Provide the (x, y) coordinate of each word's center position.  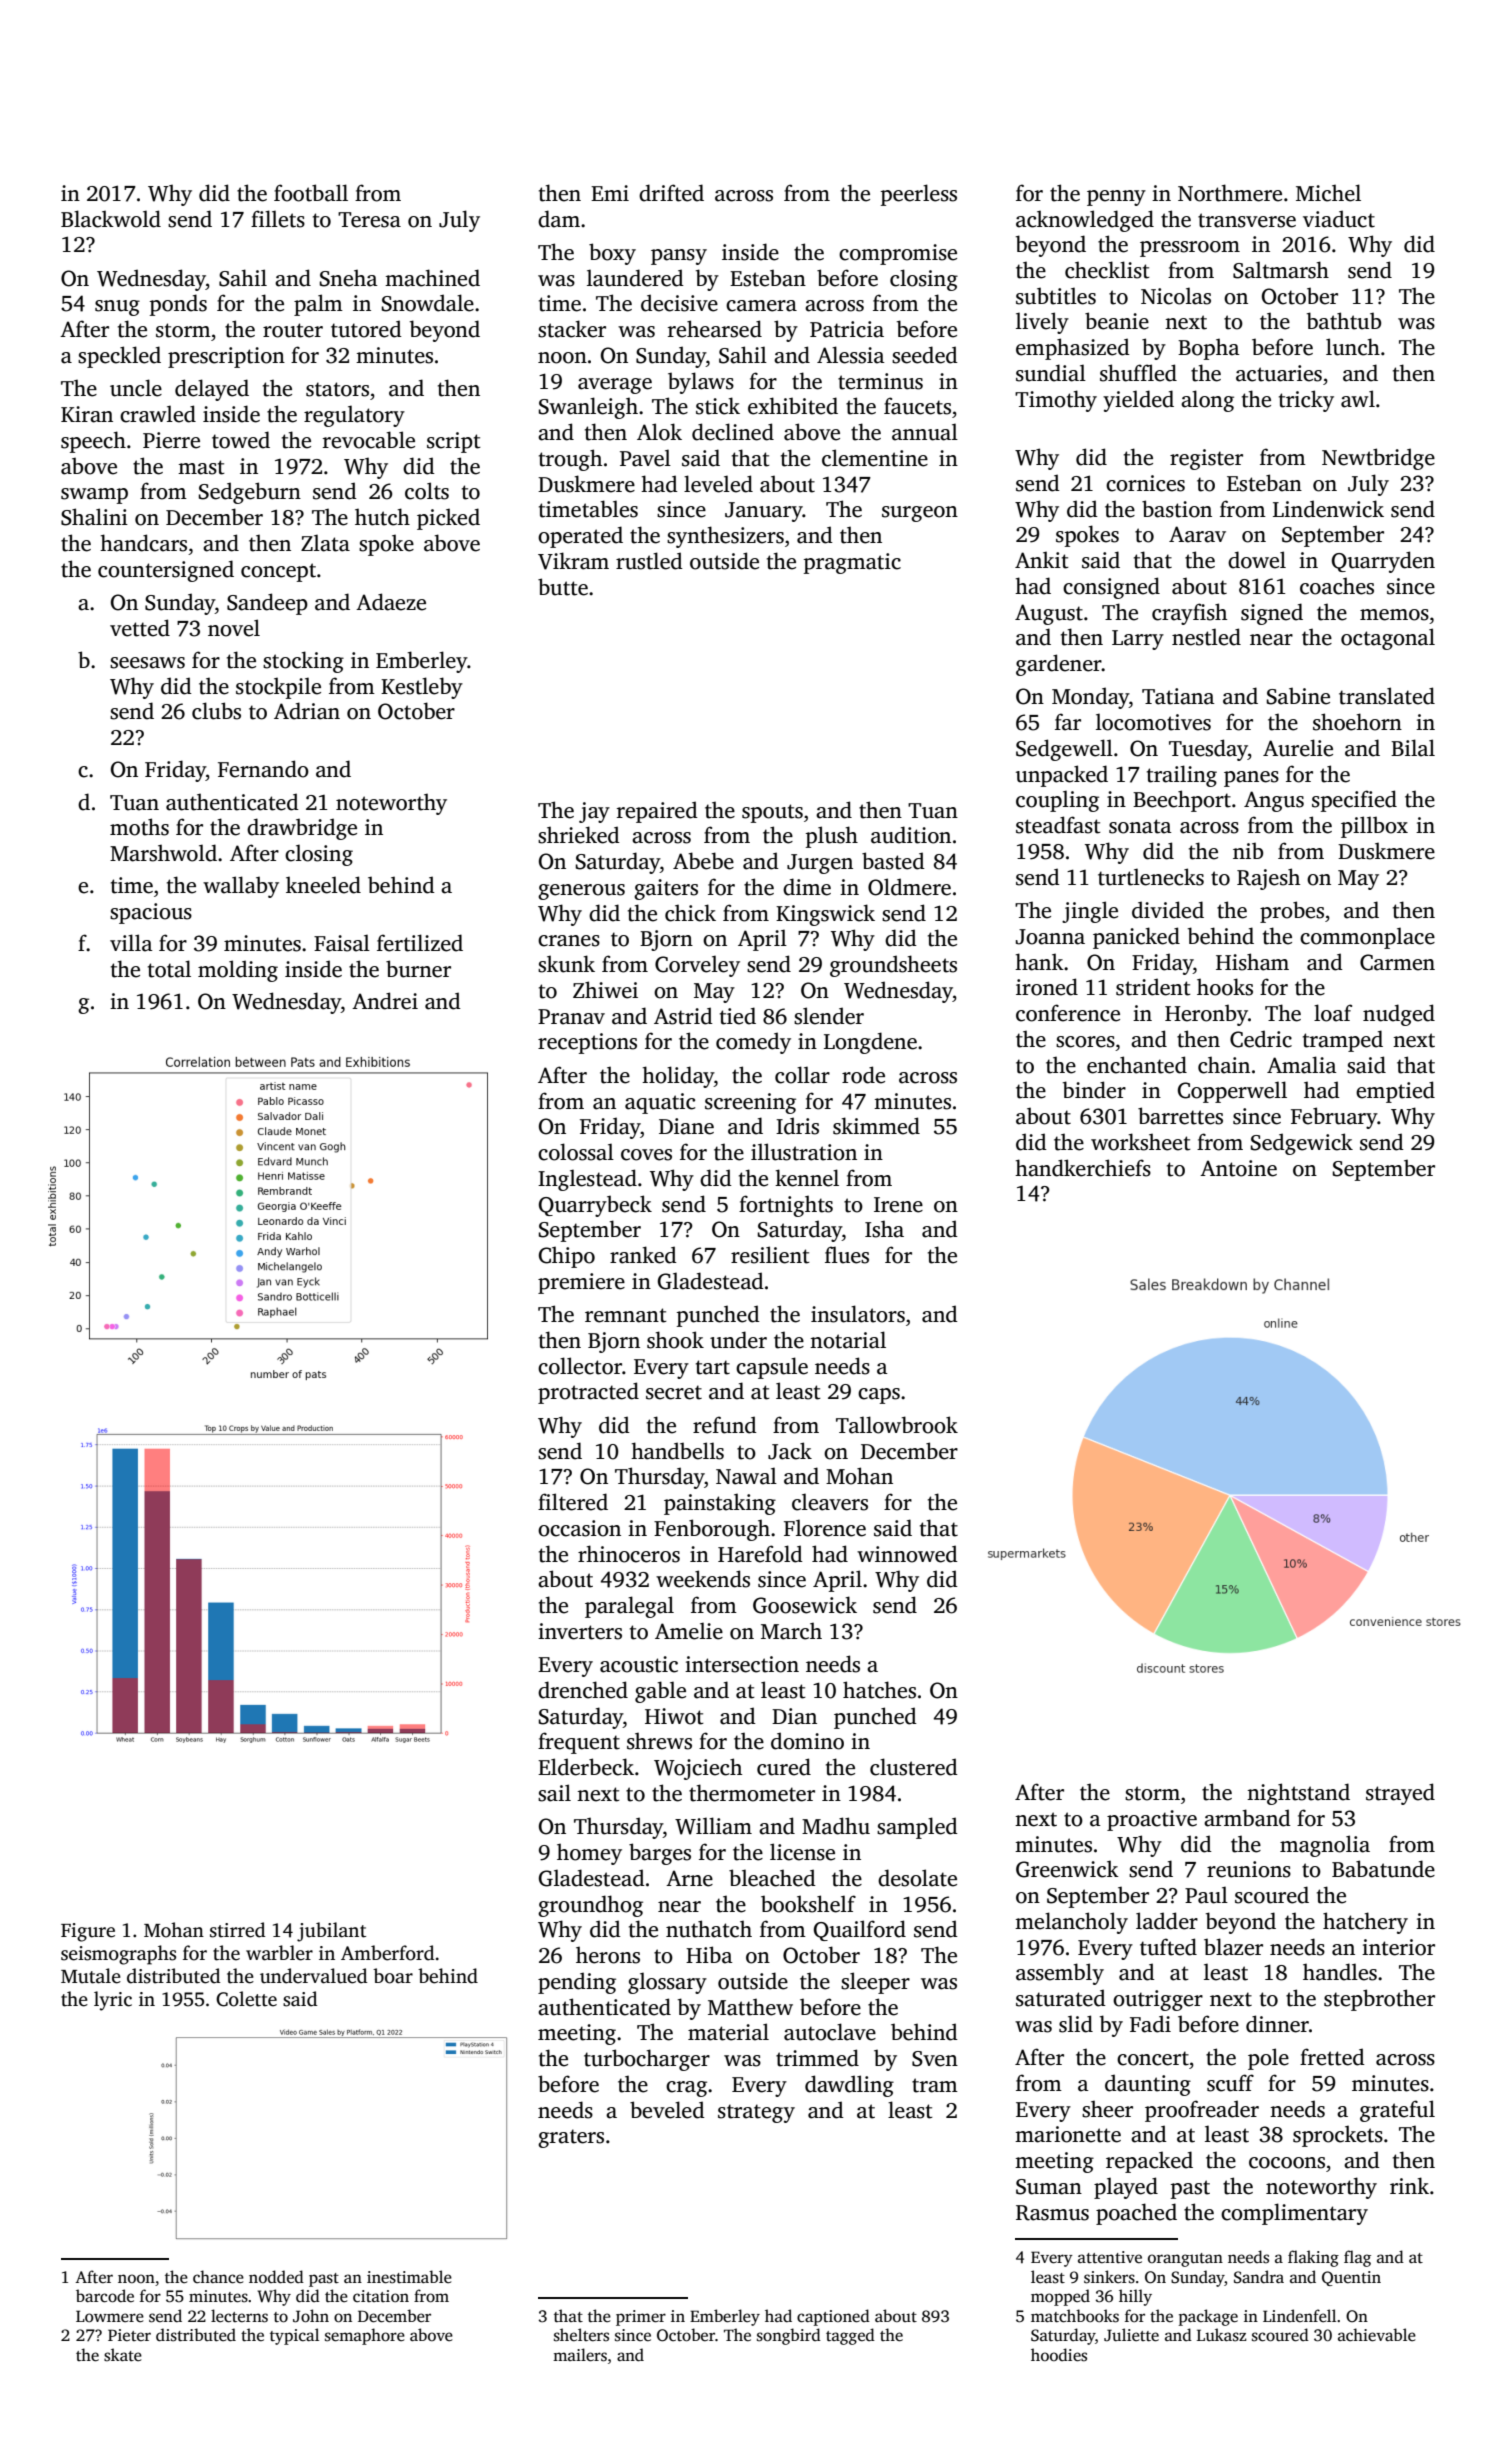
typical (294, 2336)
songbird (789, 2336)
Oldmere (909, 887)
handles (1340, 1972)
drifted (671, 193)
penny (1116, 198)
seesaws (147, 663)
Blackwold (111, 219)
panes (1251, 779)
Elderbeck (586, 1767)
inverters (580, 1631)
